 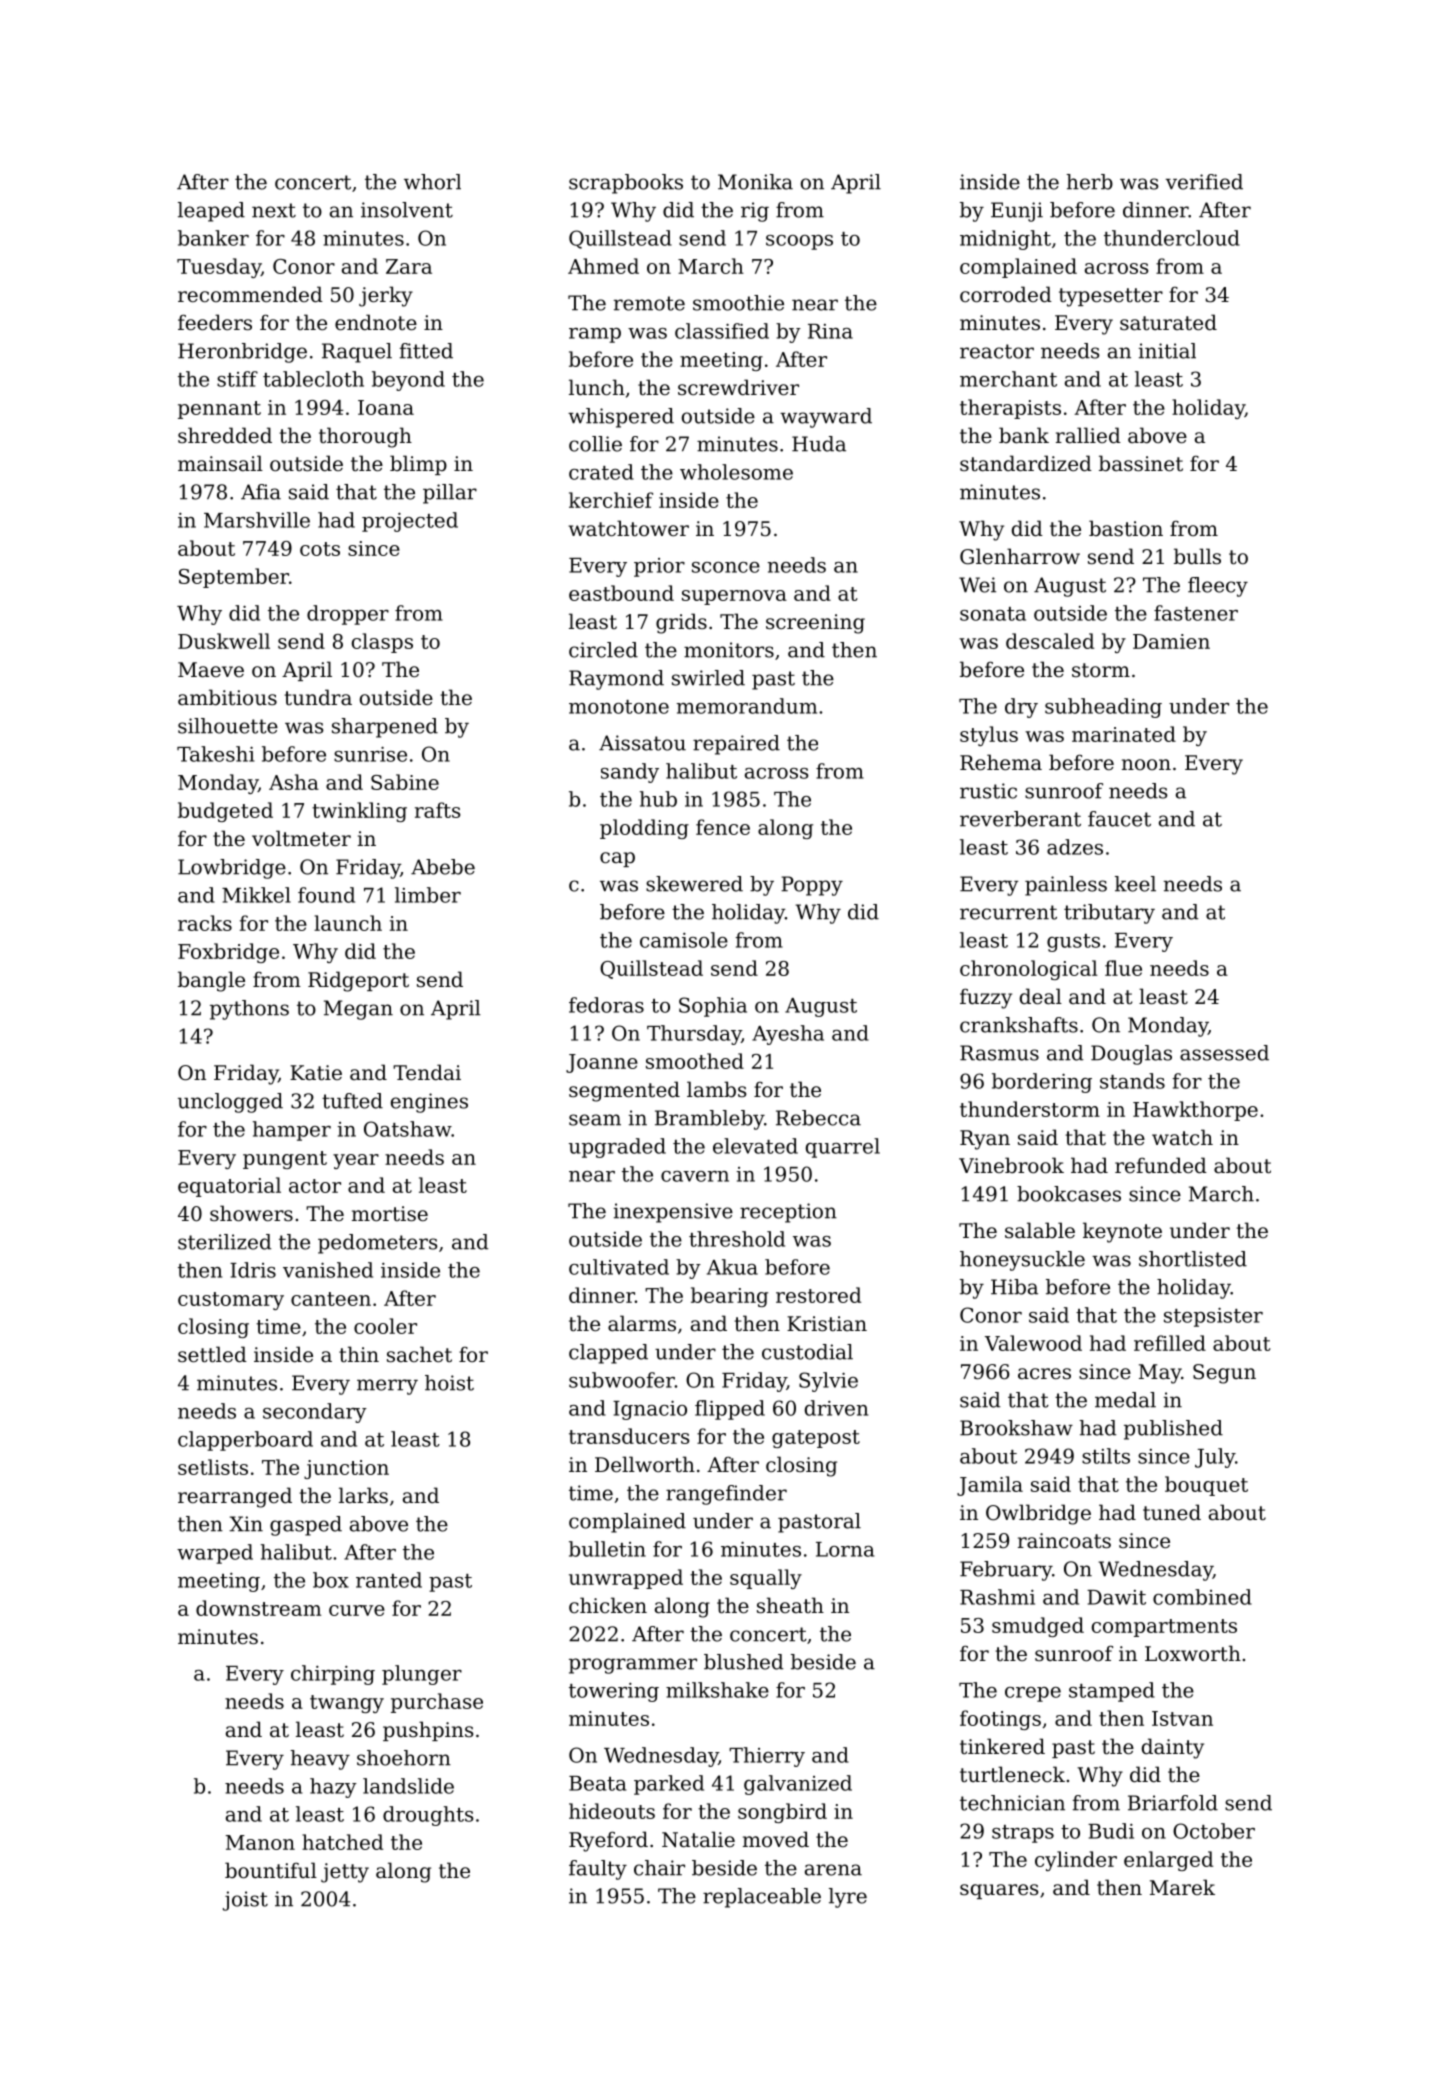 What do you see at coordinates (626, 184) in the document?
I see `scrapbooks` at bounding box center [626, 184].
